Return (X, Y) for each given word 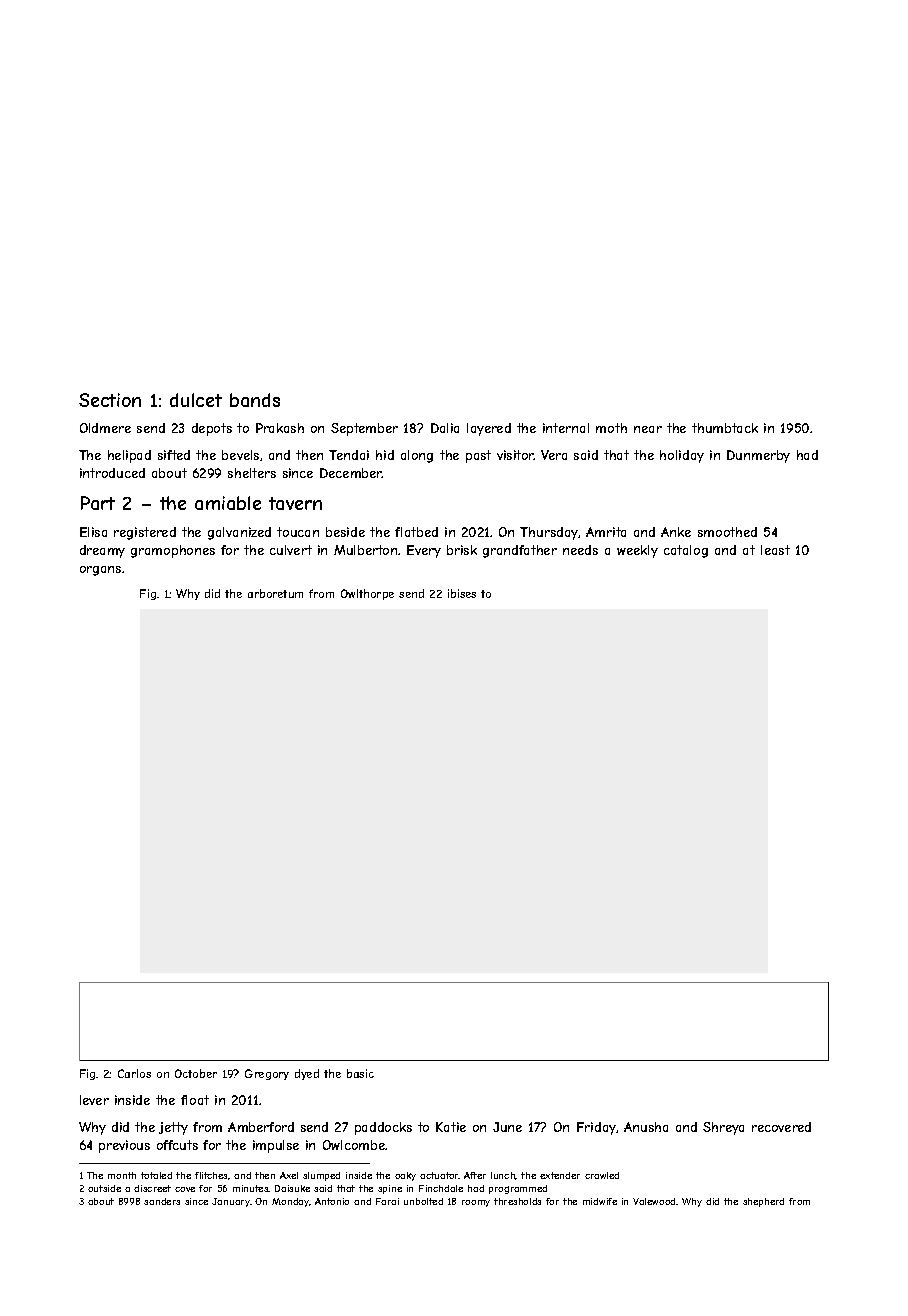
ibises (462, 593)
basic (360, 1073)
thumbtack (725, 428)
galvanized (239, 533)
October (196, 1073)
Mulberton (365, 550)
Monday (291, 1202)
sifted (174, 455)
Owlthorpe (367, 594)
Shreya (723, 1128)
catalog (686, 551)
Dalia (445, 428)
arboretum (275, 593)
